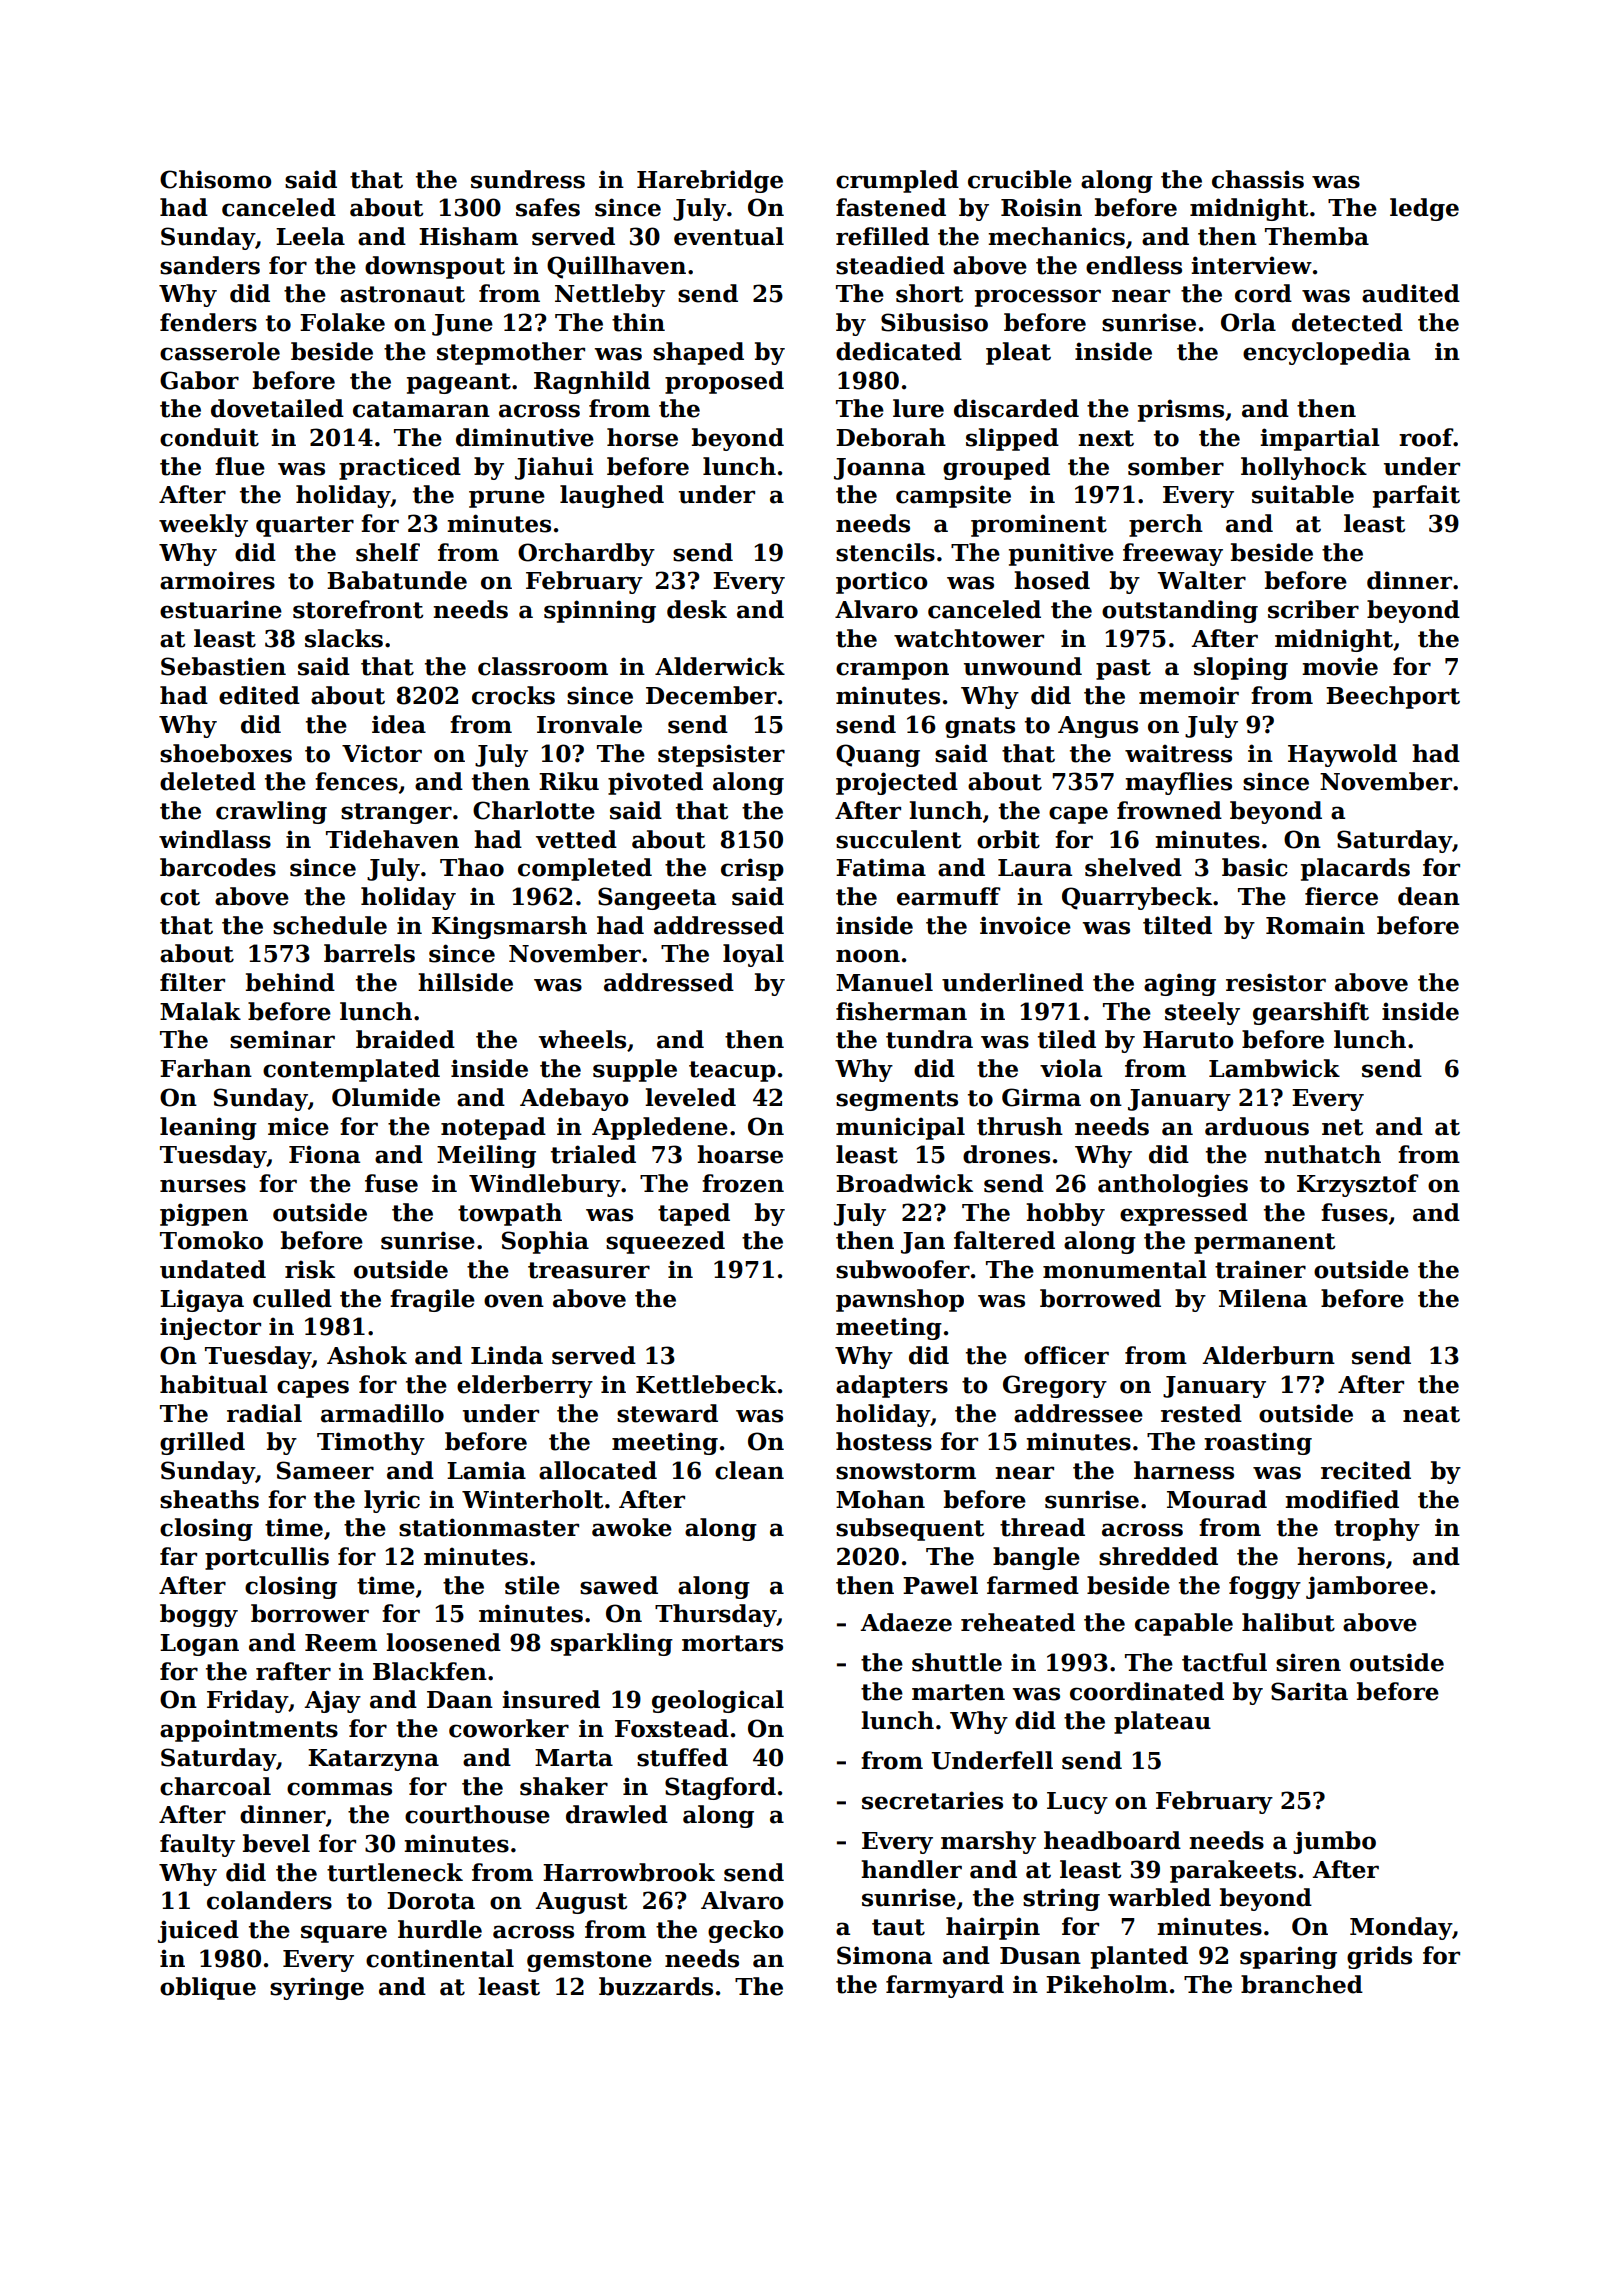  Describe the element at coordinates (1358, 1185) in the screenshot. I see `Krzysztof` at that location.
